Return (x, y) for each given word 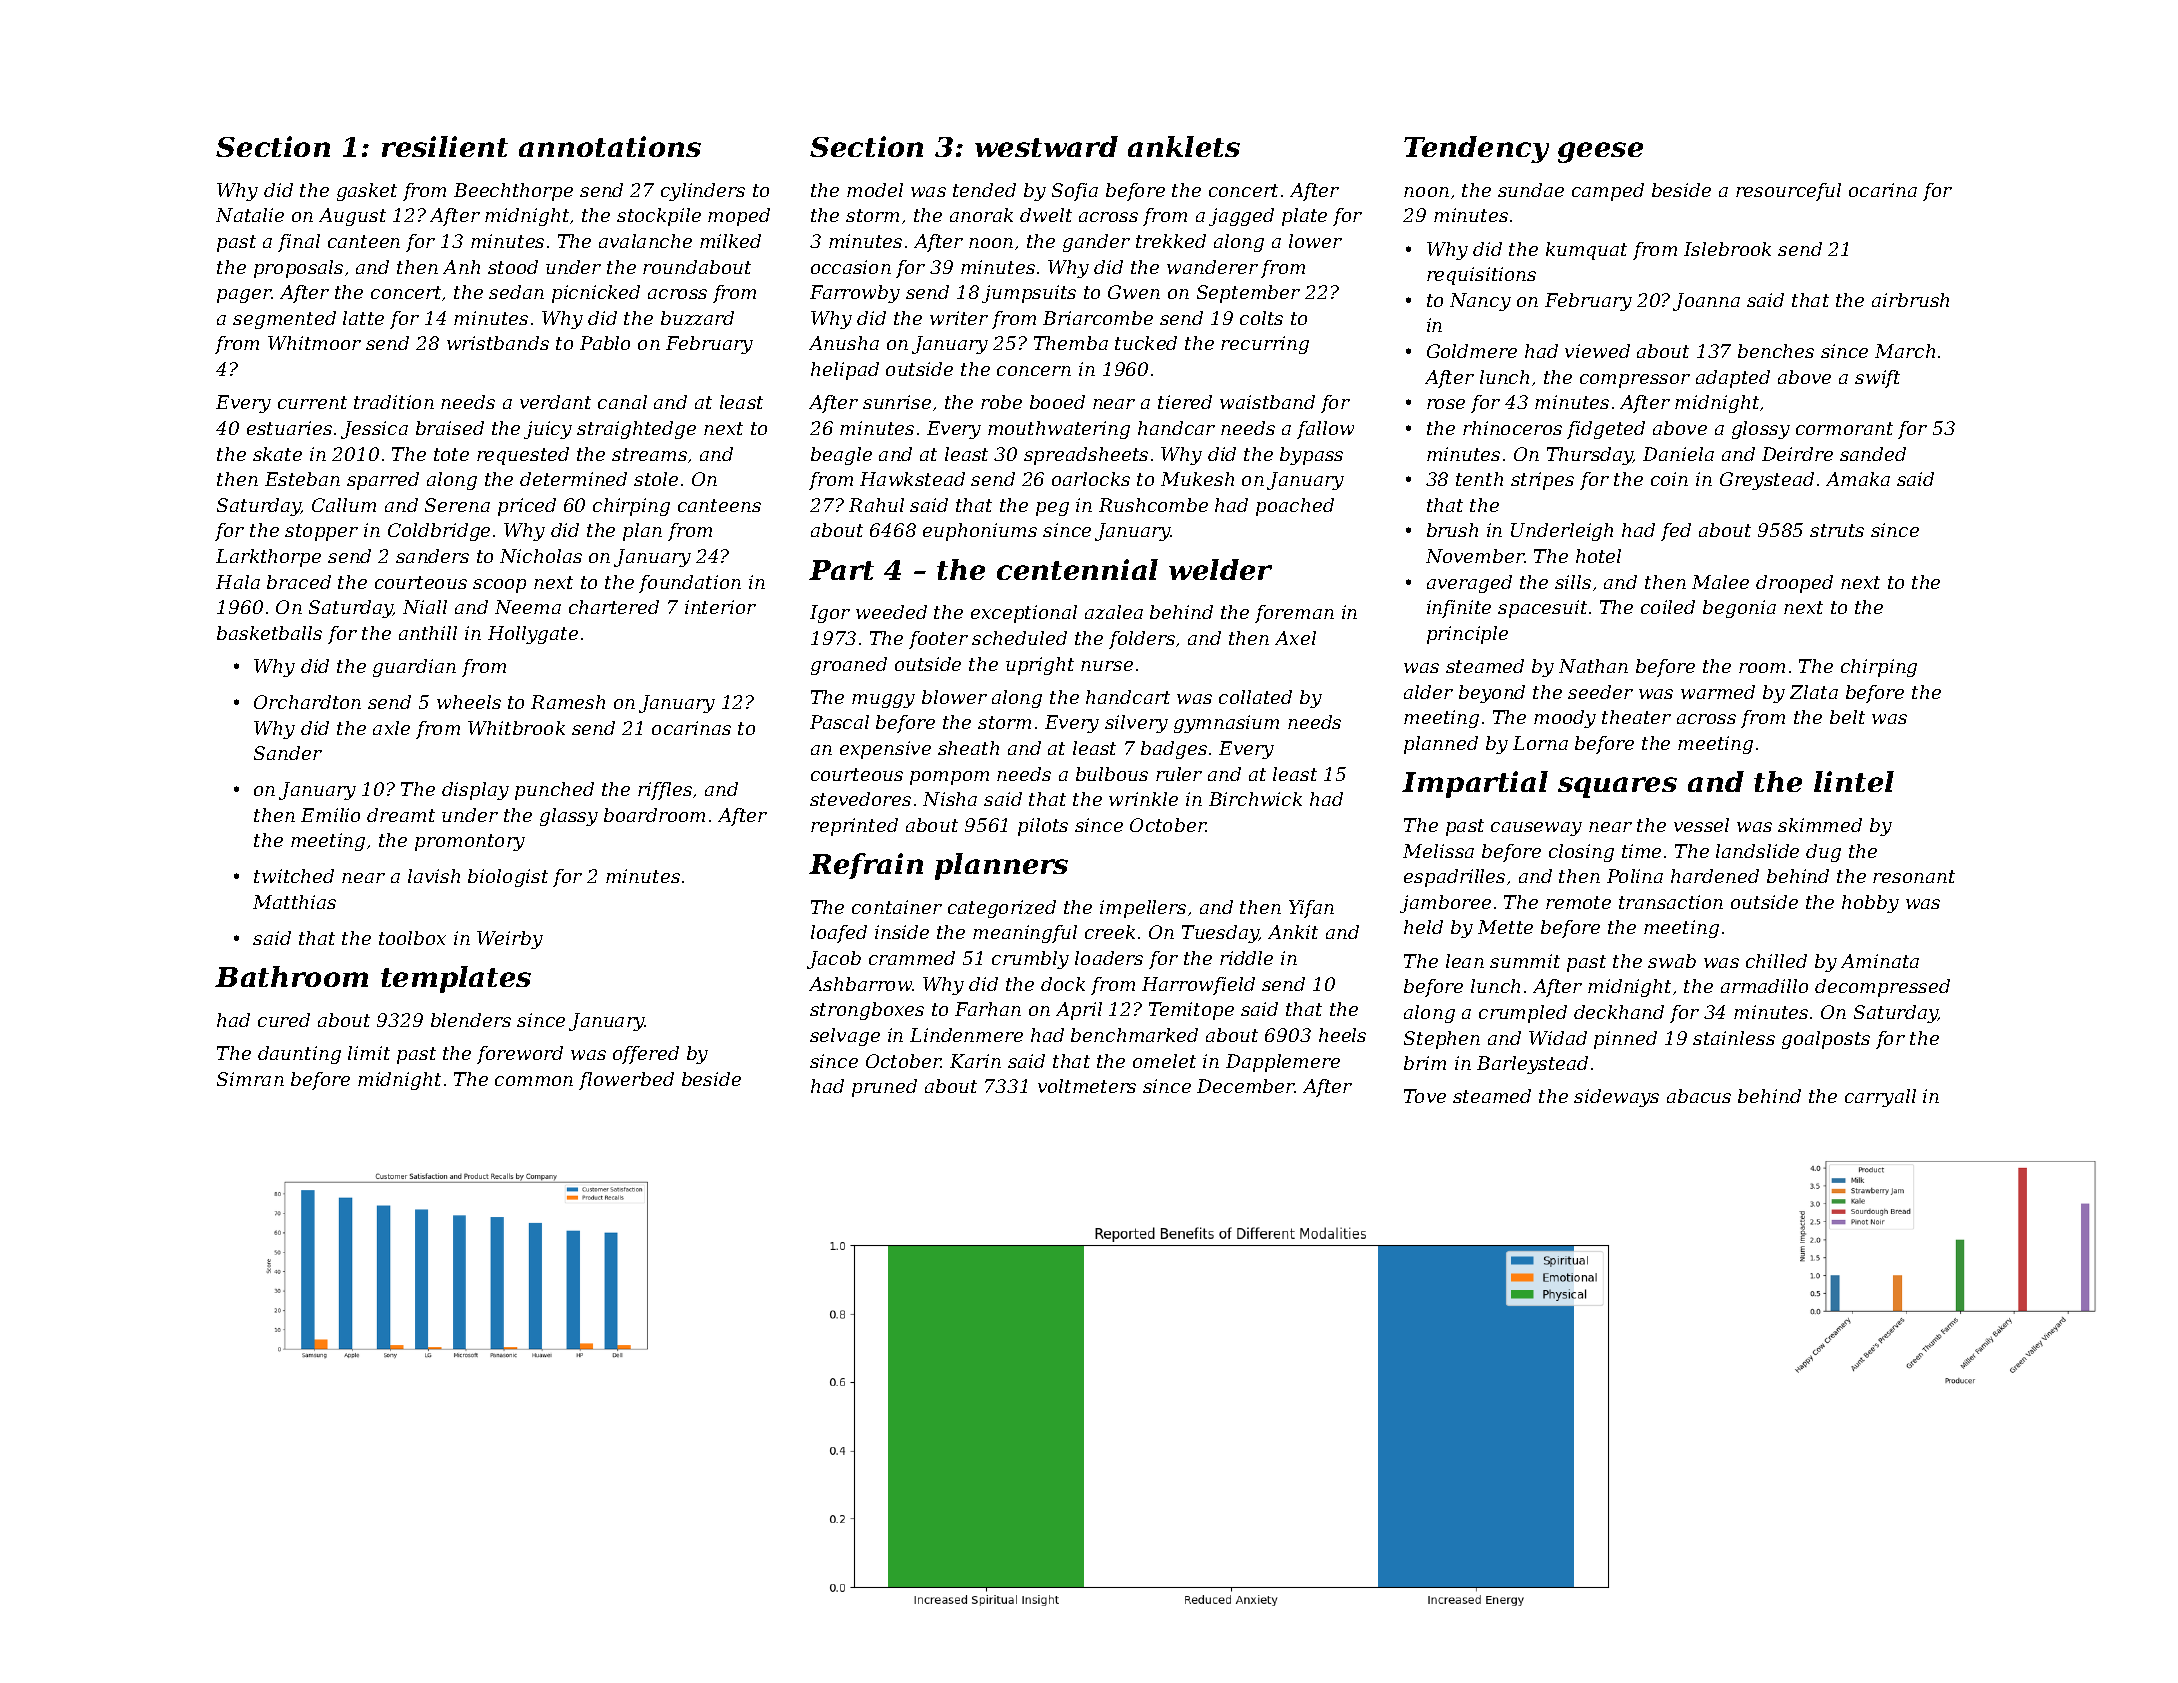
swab (1672, 961)
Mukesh (1197, 479)
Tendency (1476, 149)
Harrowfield (1198, 986)
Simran (250, 1079)
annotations (610, 146)
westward (1046, 146)
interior (720, 607)
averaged (1469, 584)
